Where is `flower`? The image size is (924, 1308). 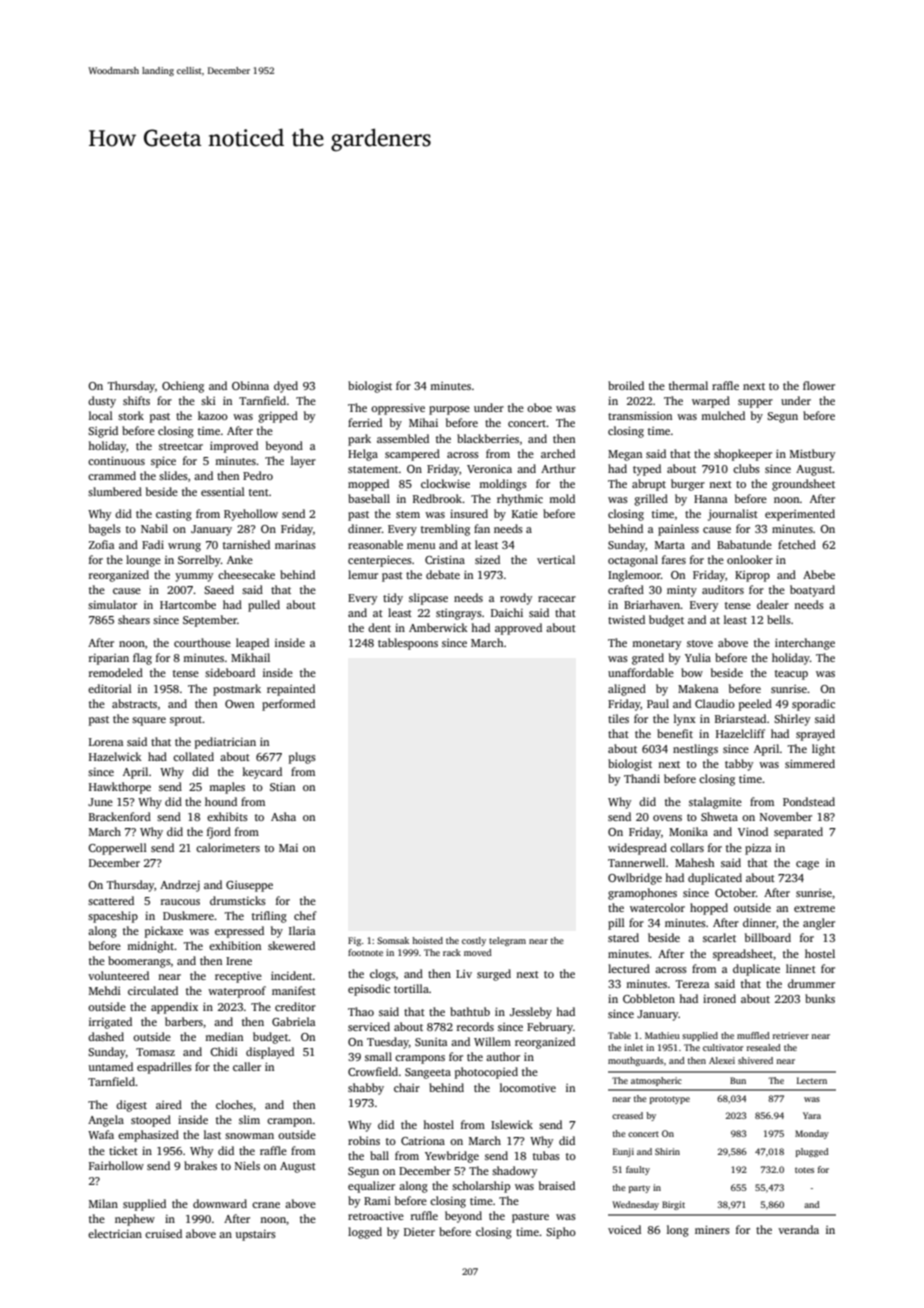 flower is located at coordinates (819, 385).
